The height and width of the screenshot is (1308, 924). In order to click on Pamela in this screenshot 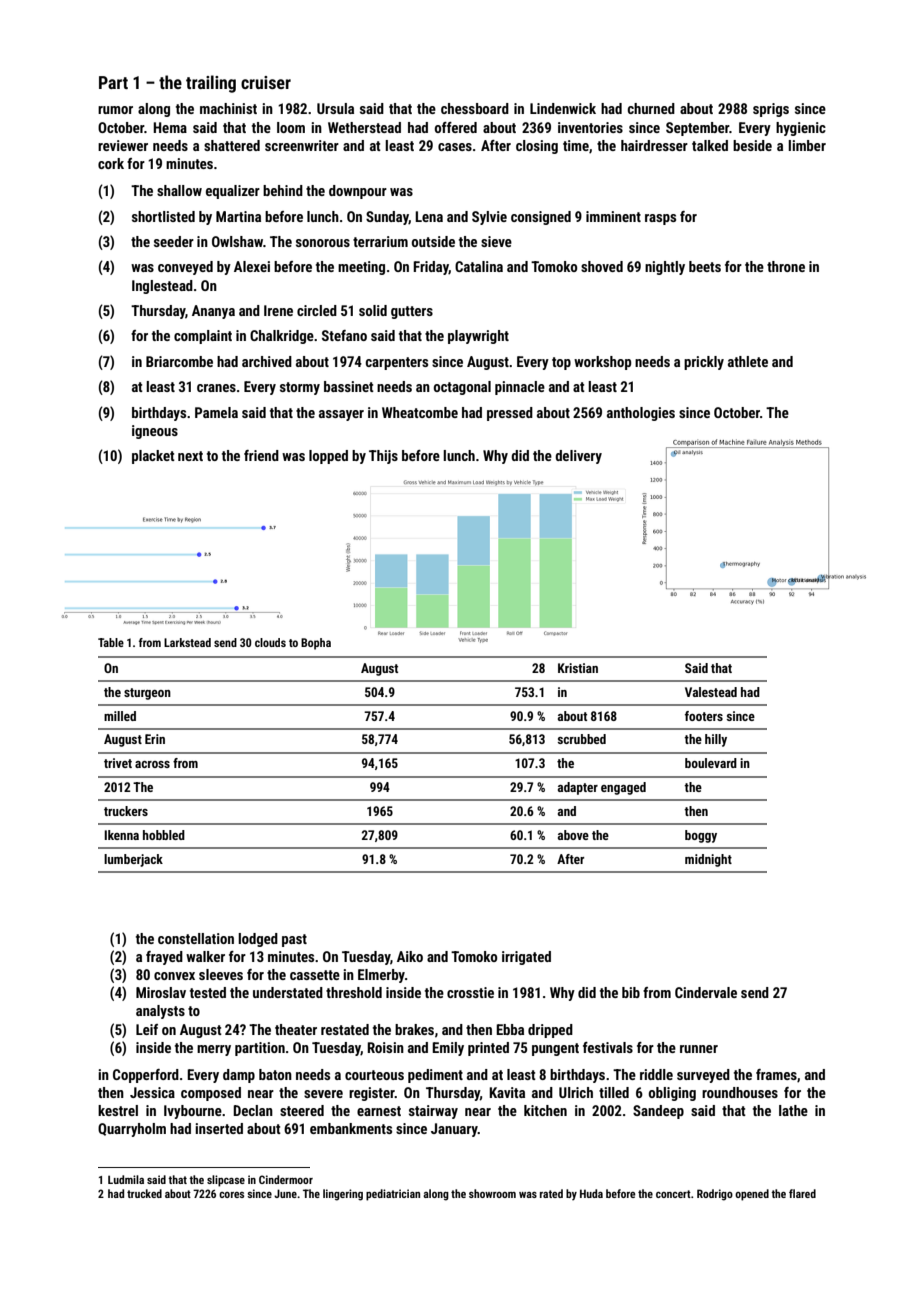, I will do `click(216, 412)`.
